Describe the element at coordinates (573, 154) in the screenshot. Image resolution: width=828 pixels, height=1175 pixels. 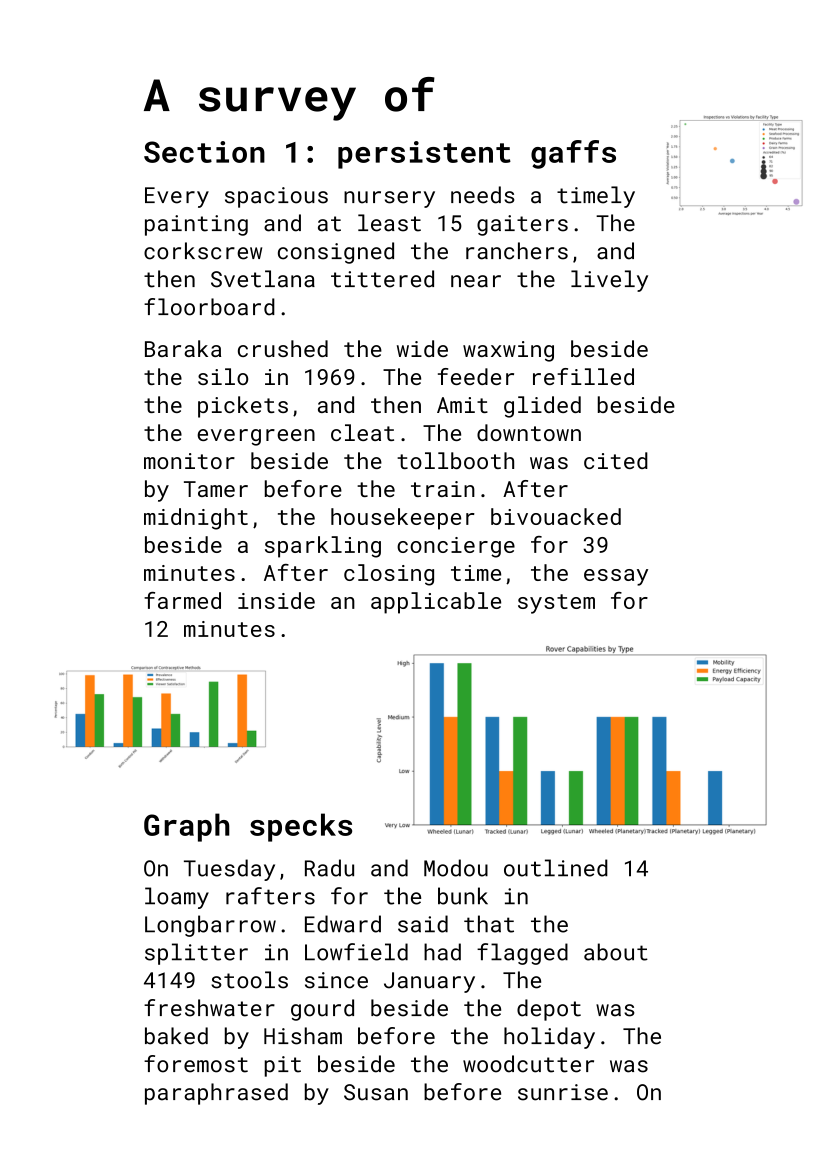
I see `gaffs` at that location.
